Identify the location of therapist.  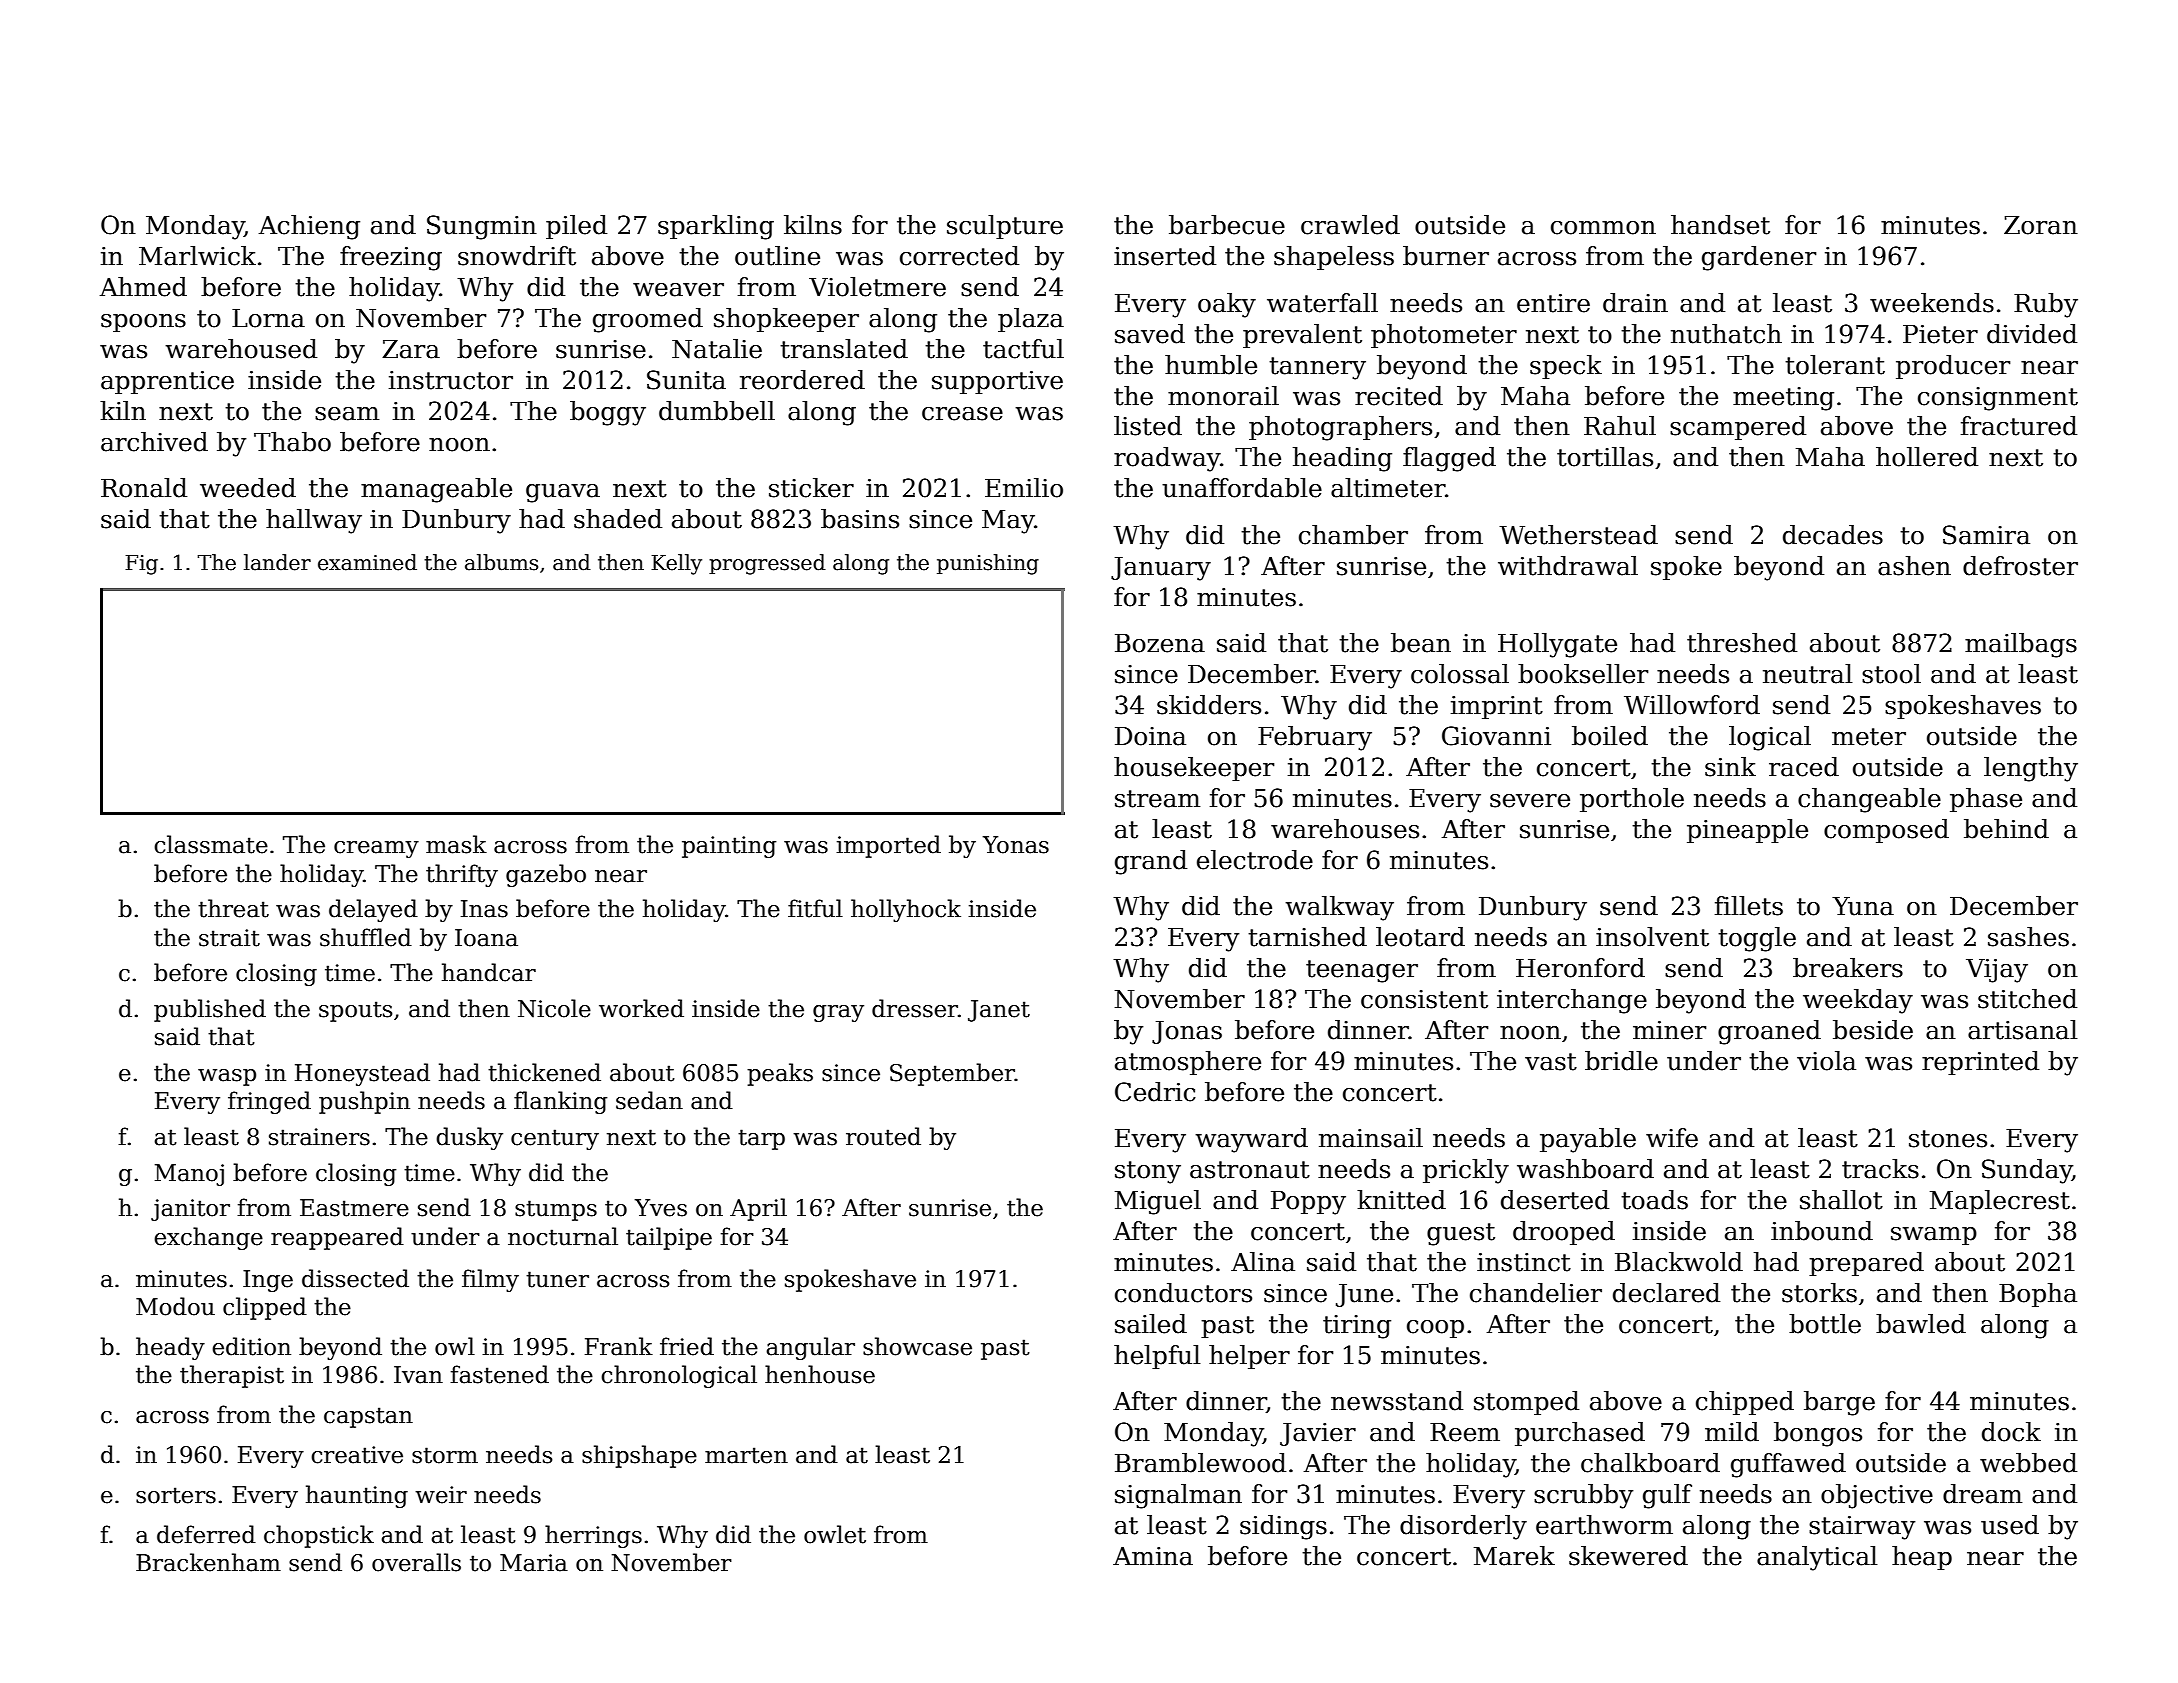
(232, 1376).
